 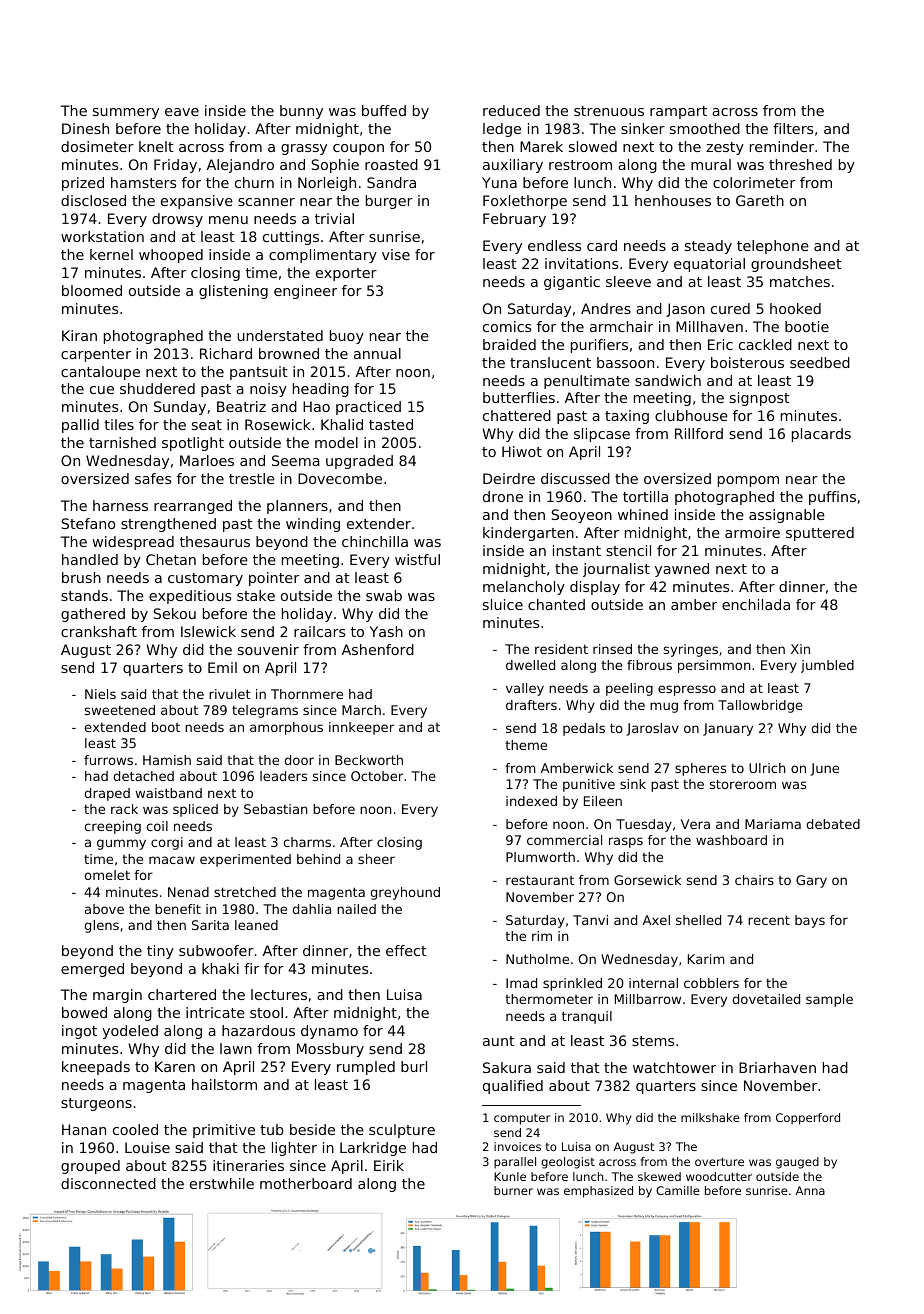 What do you see at coordinates (645, 496) in the screenshot?
I see `tortilla` at bounding box center [645, 496].
